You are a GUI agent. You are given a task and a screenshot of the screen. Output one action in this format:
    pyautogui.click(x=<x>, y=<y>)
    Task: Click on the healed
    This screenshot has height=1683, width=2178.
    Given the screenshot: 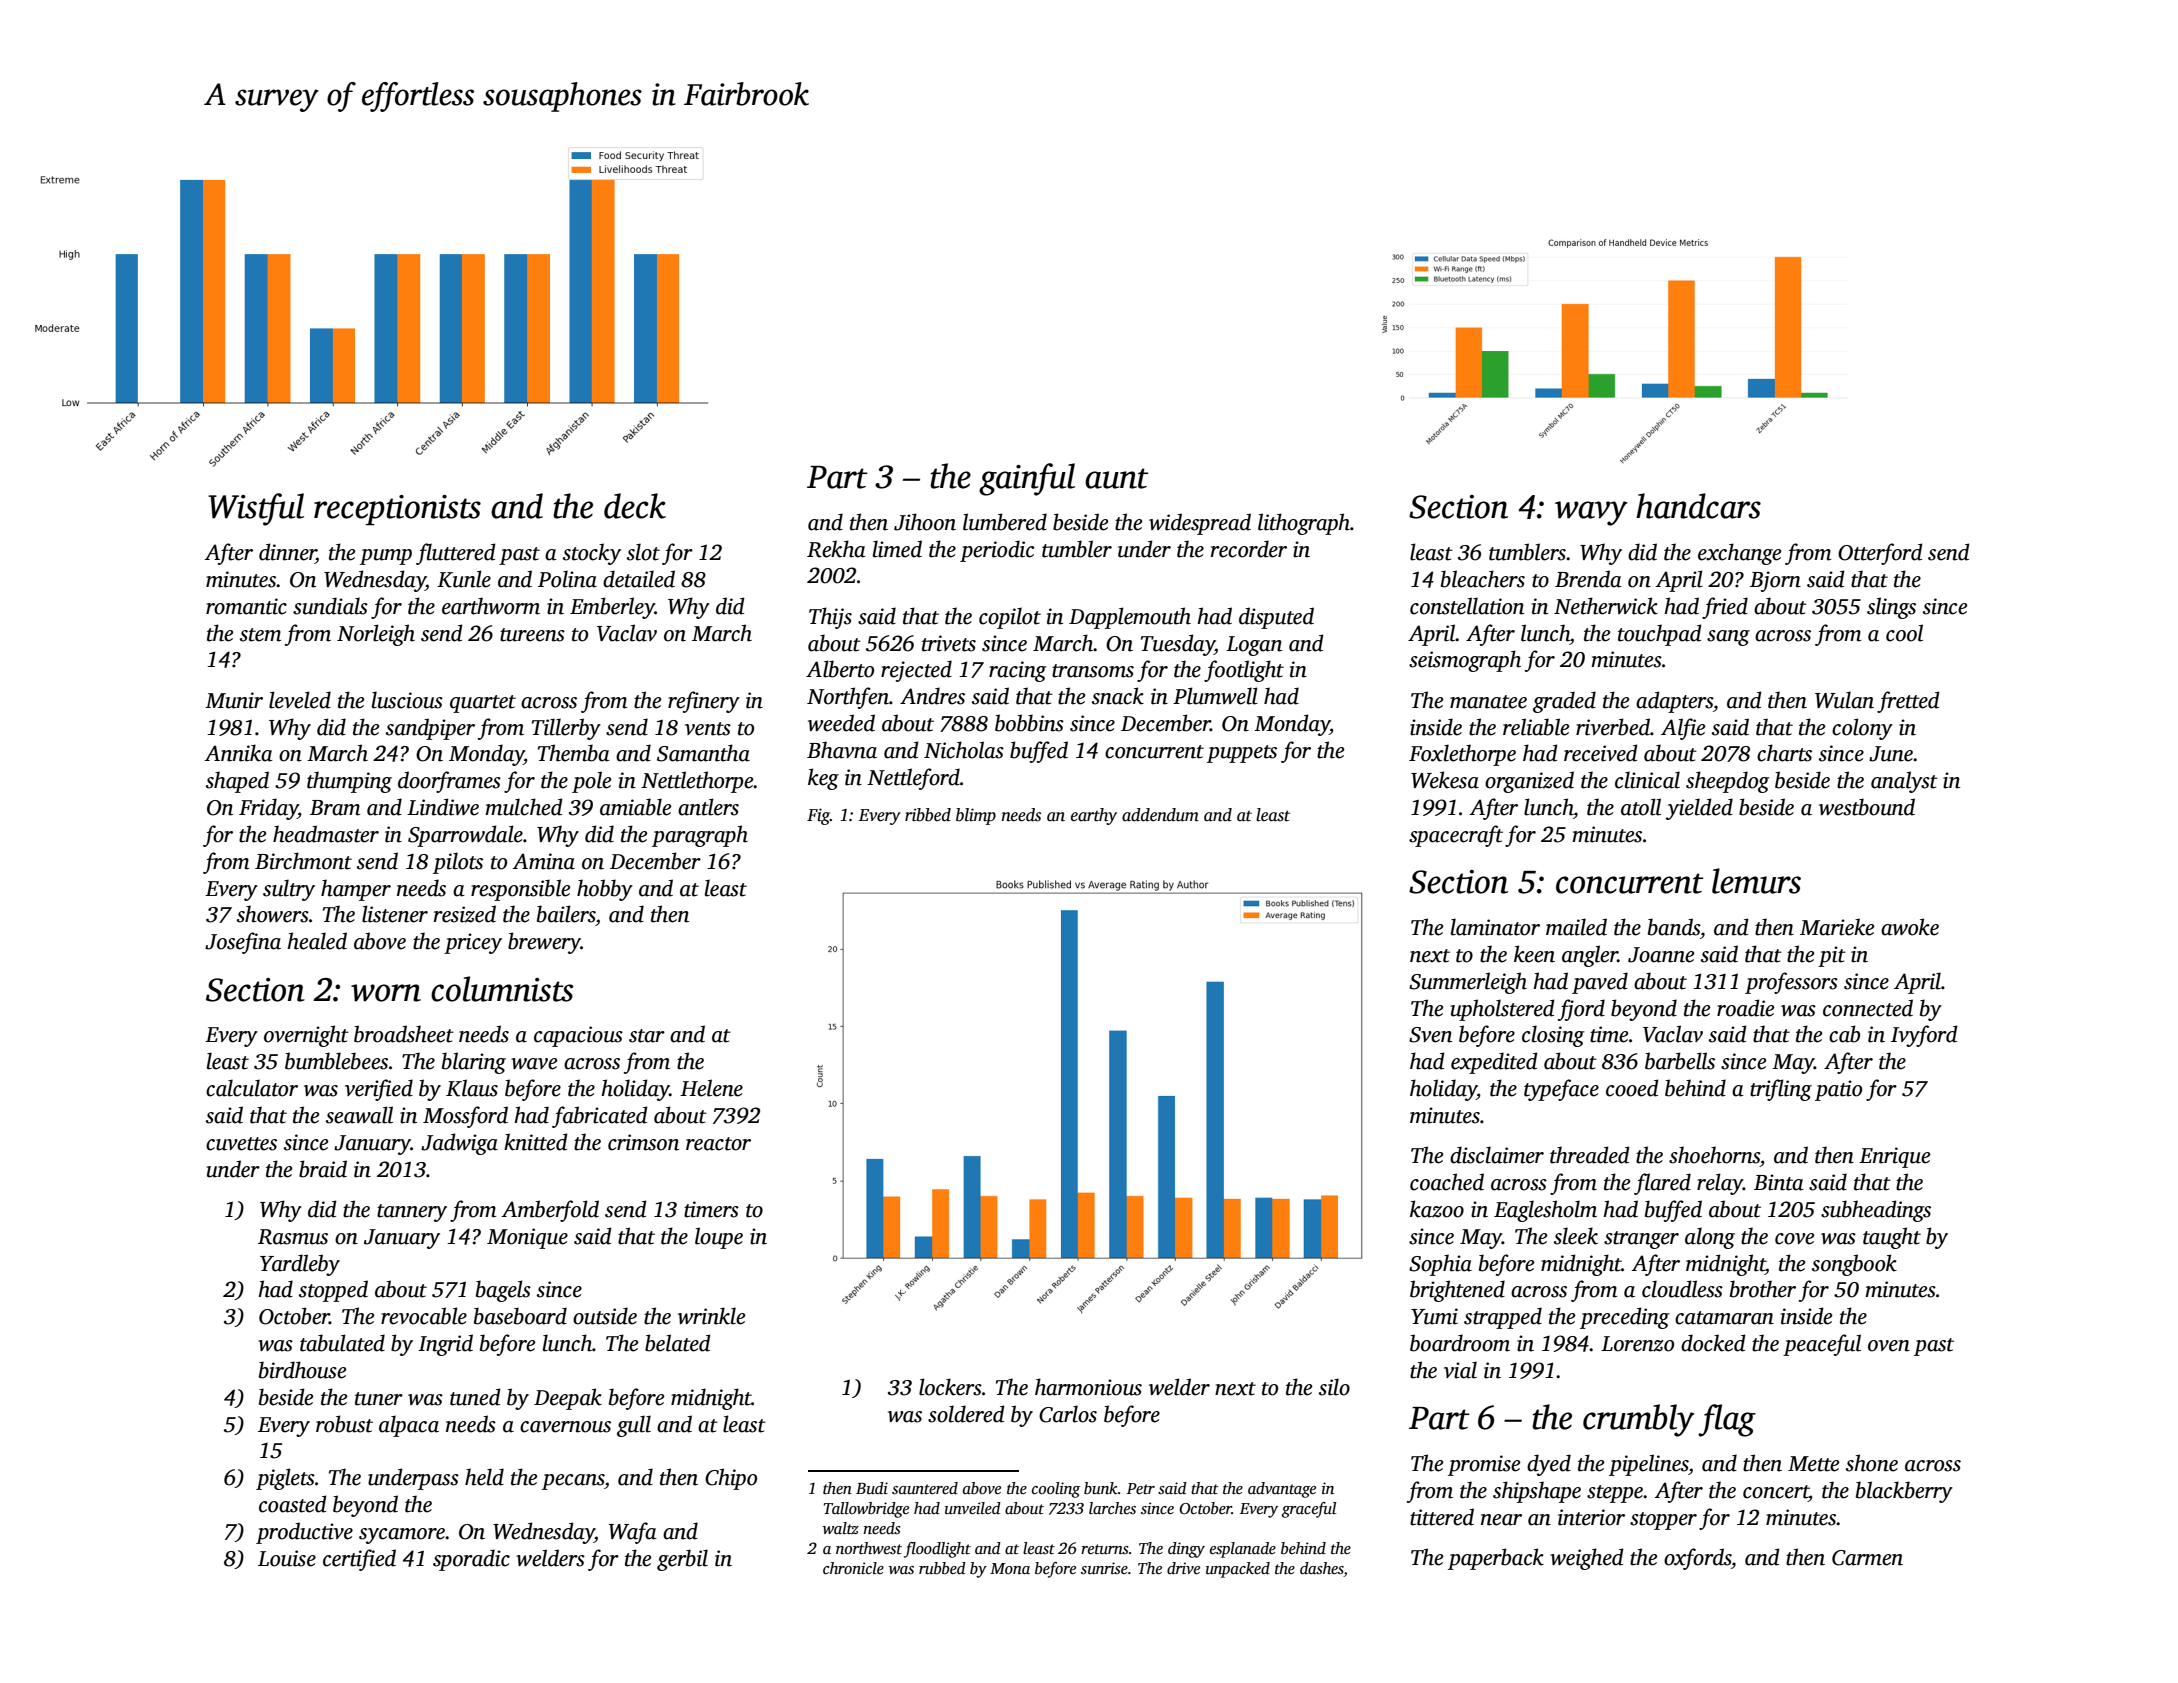 What is the action you would take?
    pyautogui.click(x=317, y=941)
